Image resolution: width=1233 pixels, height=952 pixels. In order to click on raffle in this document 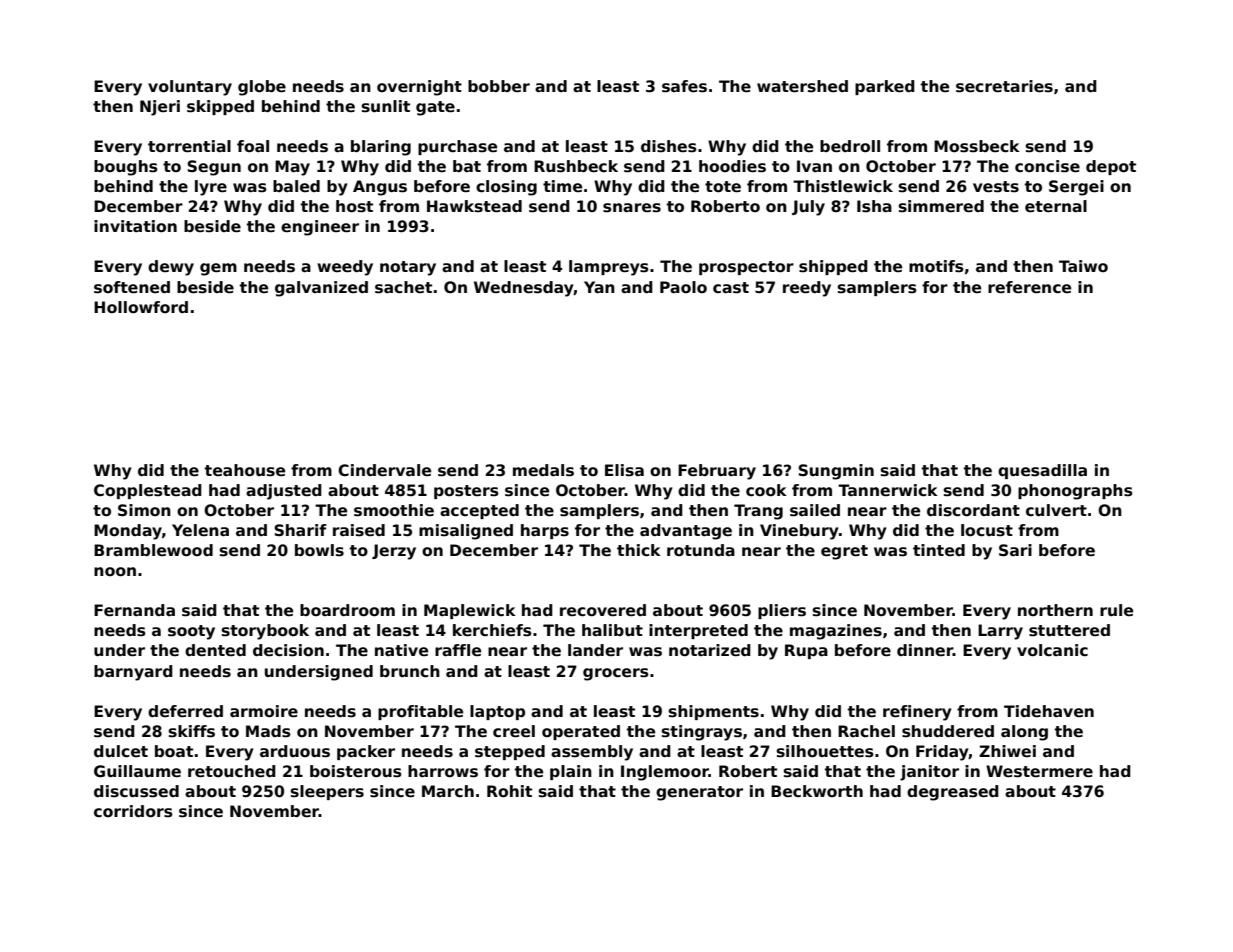, I will do `click(458, 650)`.
